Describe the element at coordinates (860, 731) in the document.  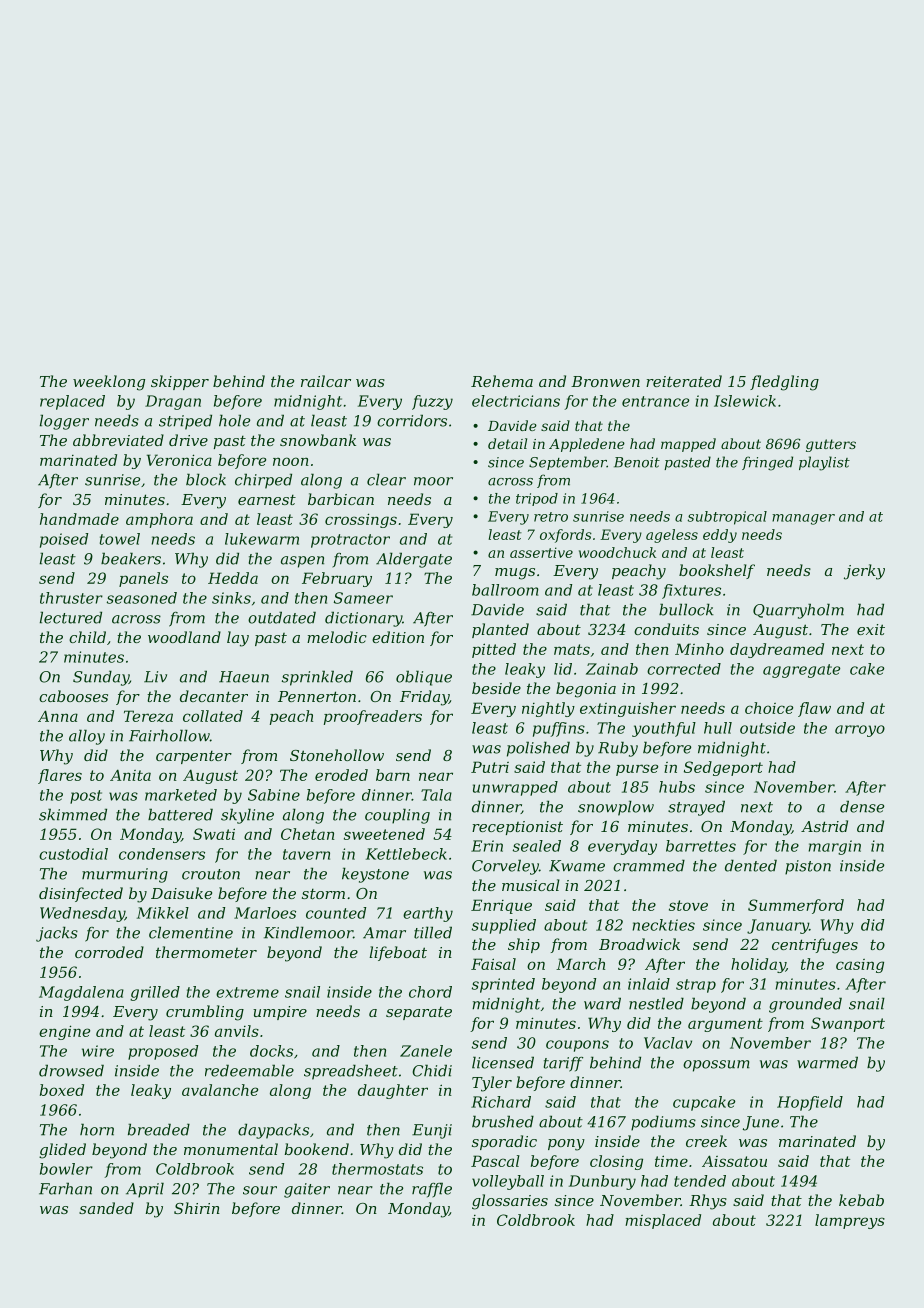
I see `arroyo` at that location.
